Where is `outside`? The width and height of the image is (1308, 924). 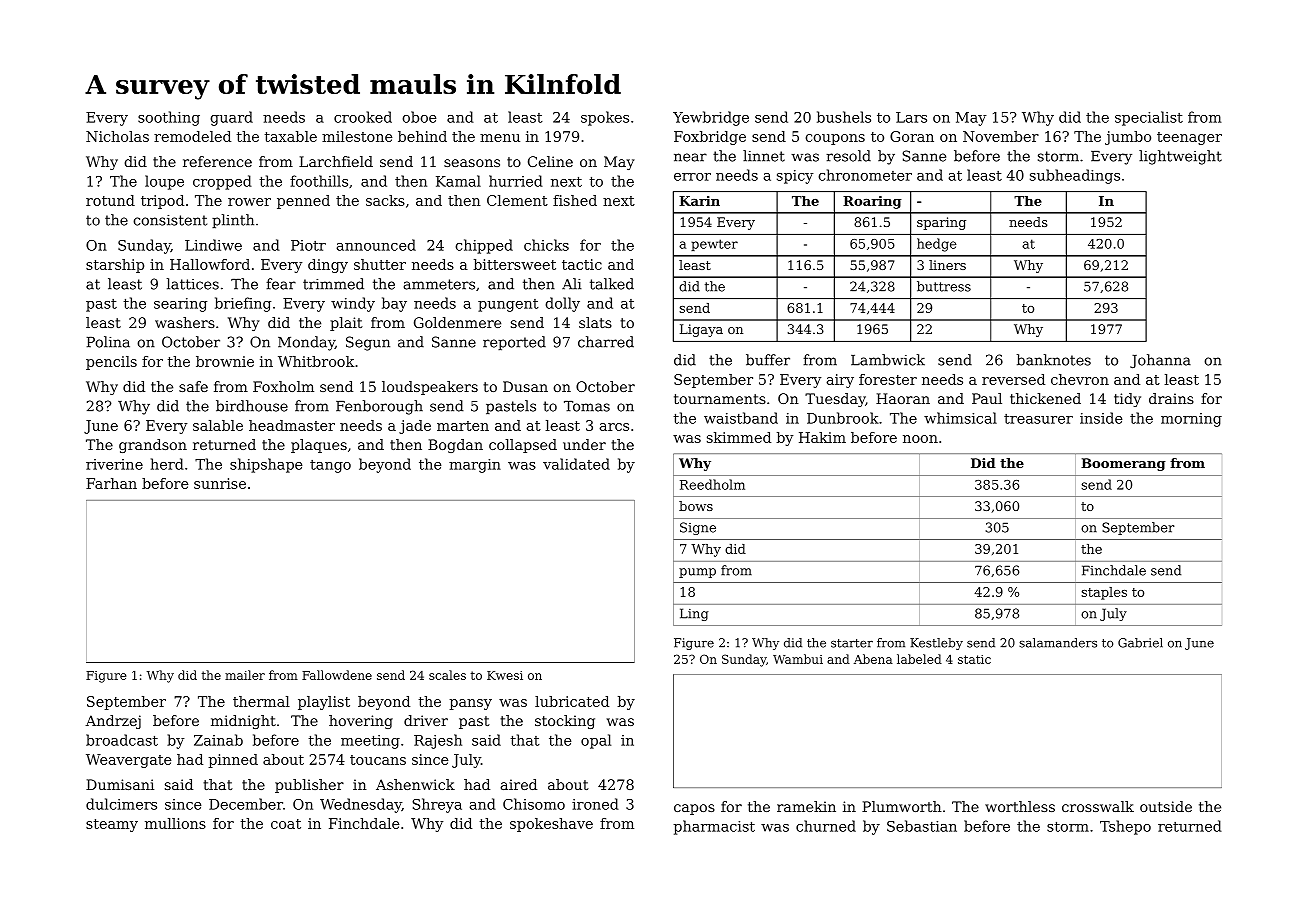 outside is located at coordinates (1166, 806).
